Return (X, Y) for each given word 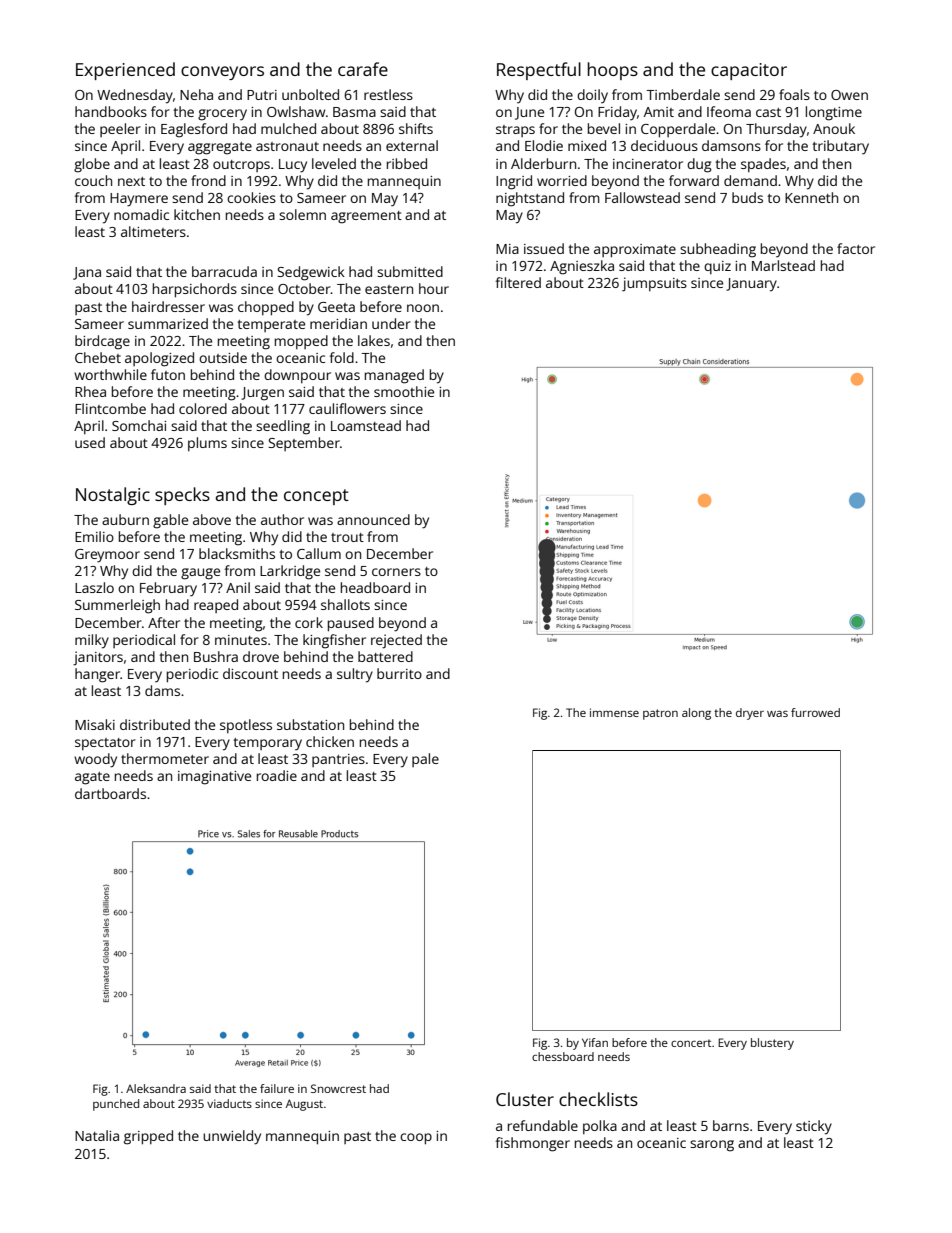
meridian (338, 323)
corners (396, 572)
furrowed (815, 712)
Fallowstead (642, 197)
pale (425, 760)
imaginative (214, 778)
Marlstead (783, 265)
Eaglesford (194, 130)
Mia (507, 249)
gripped (148, 1137)
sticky (814, 1127)
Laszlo (94, 587)
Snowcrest (338, 1088)
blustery (772, 1044)
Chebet (98, 357)
